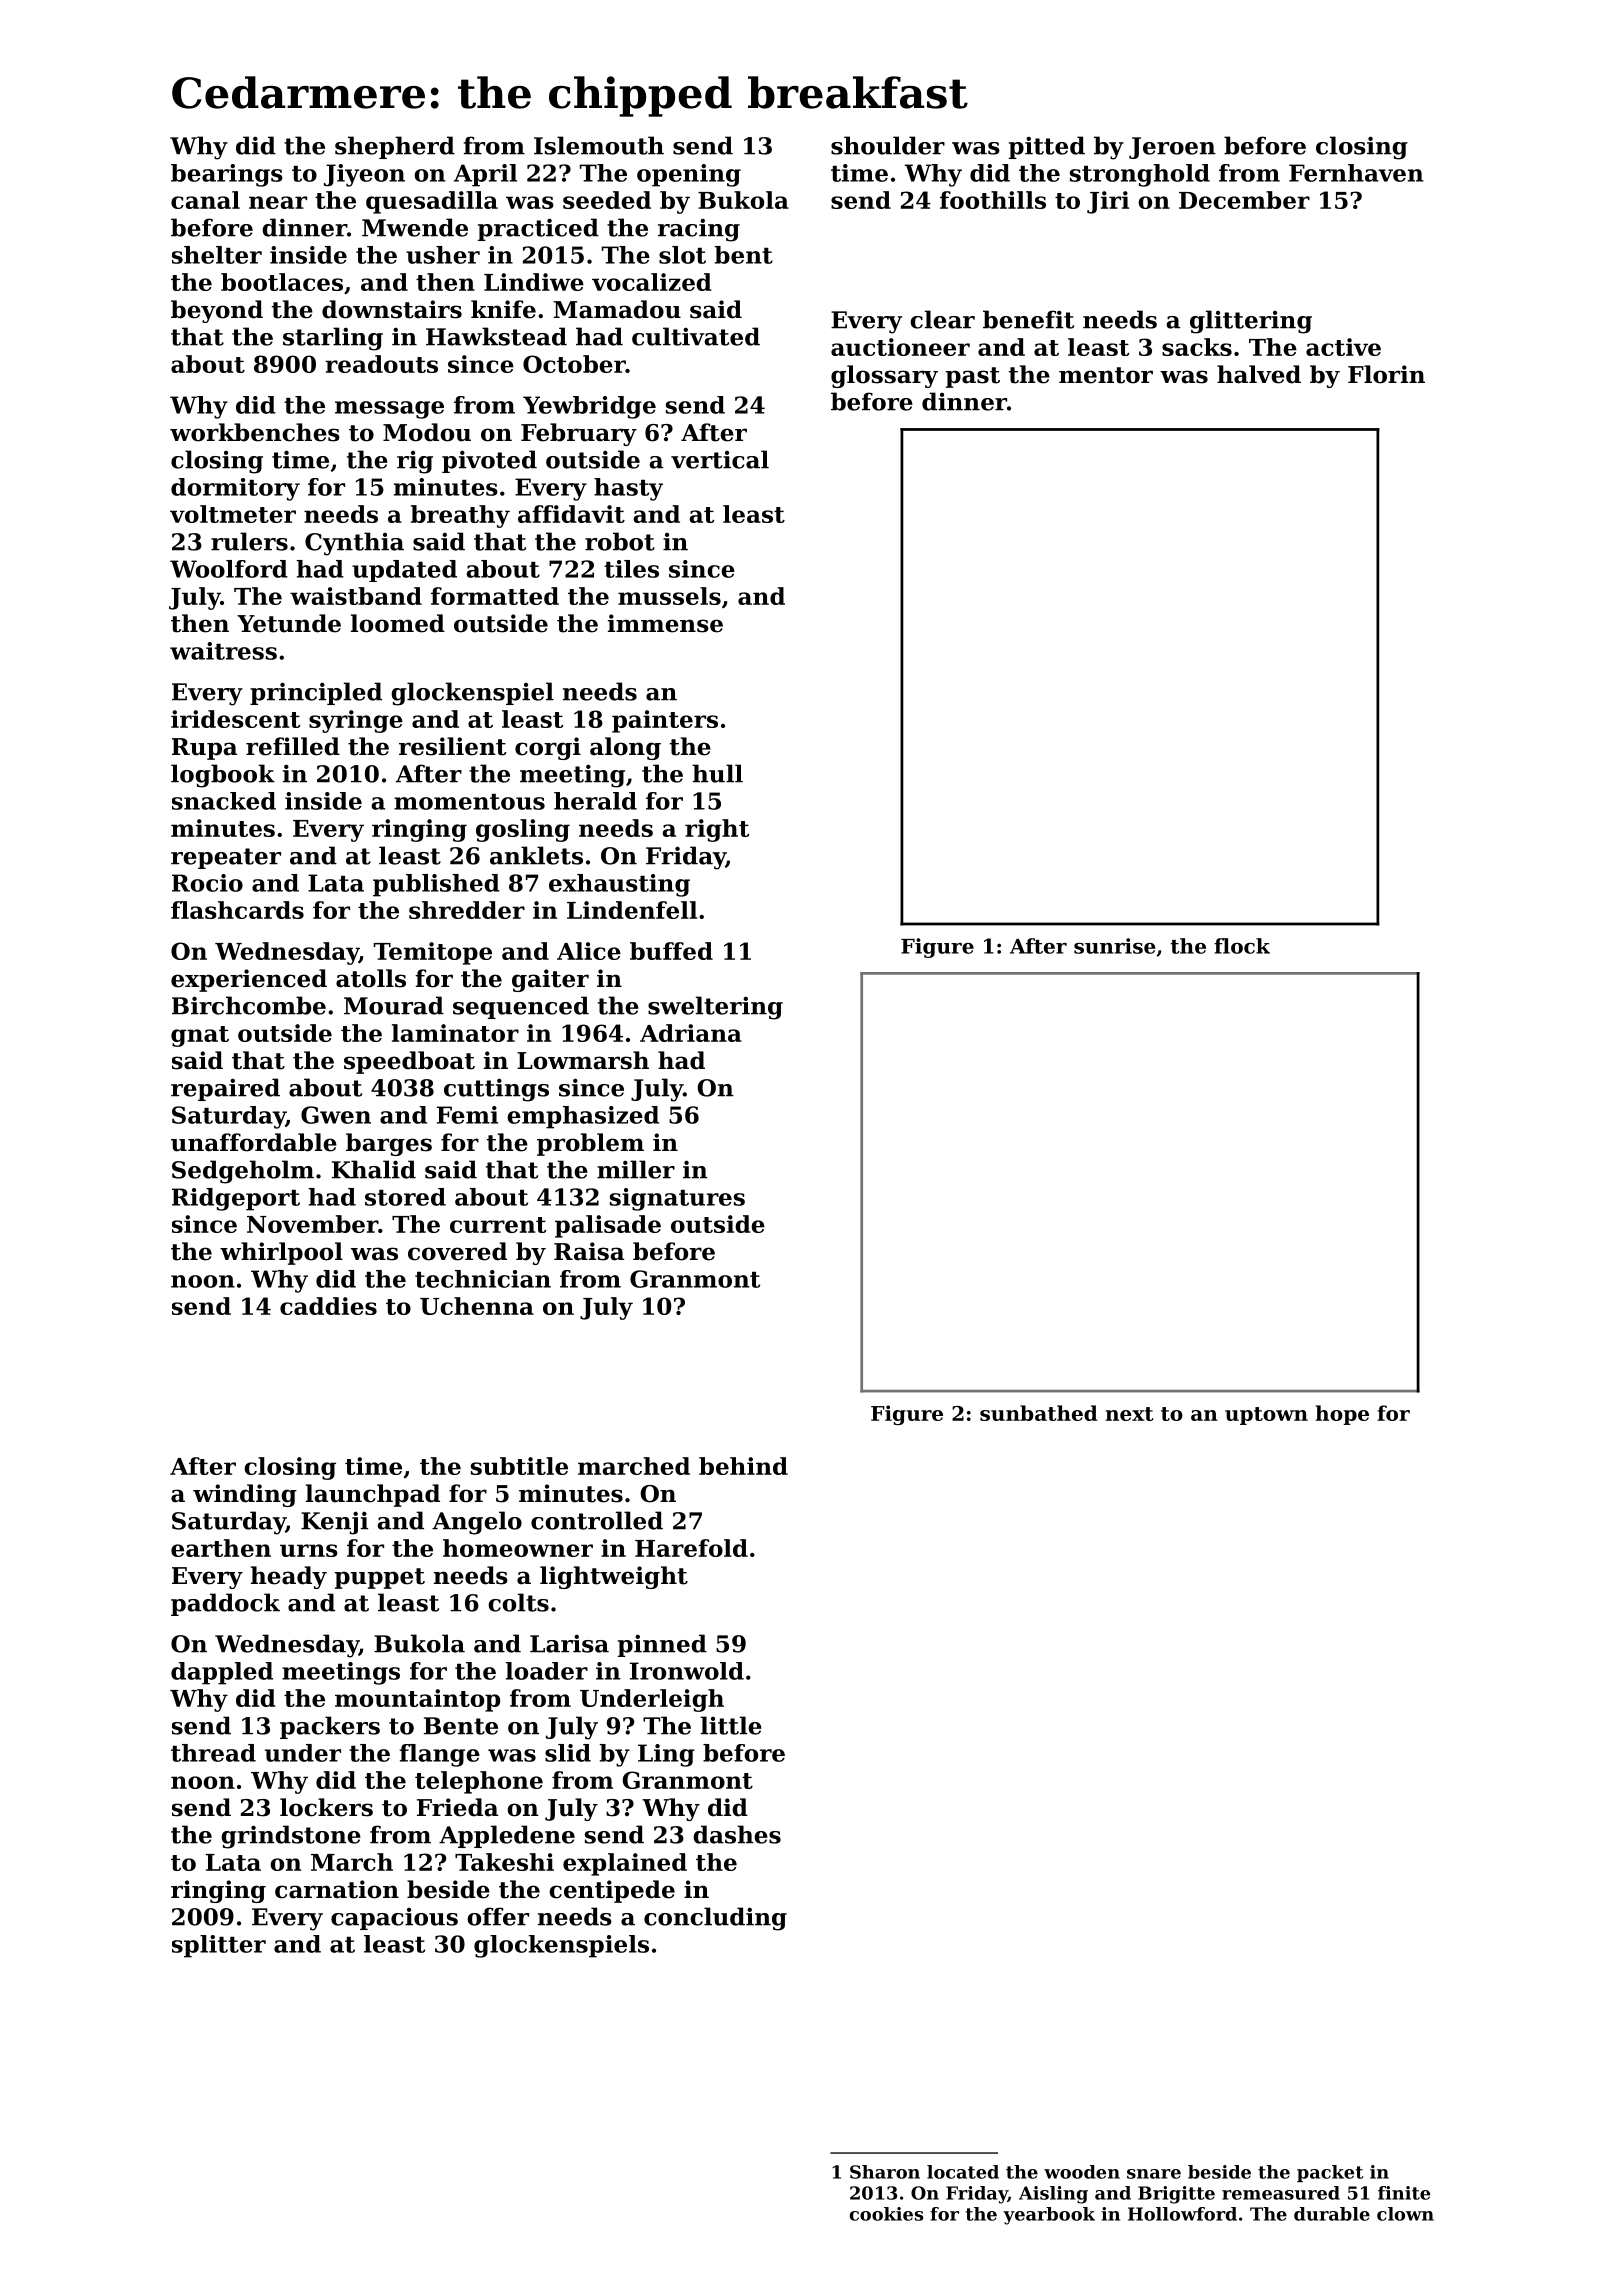 This screenshot has height=2292, width=1620. What do you see at coordinates (1115, 946) in the screenshot?
I see `sunrise` at bounding box center [1115, 946].
